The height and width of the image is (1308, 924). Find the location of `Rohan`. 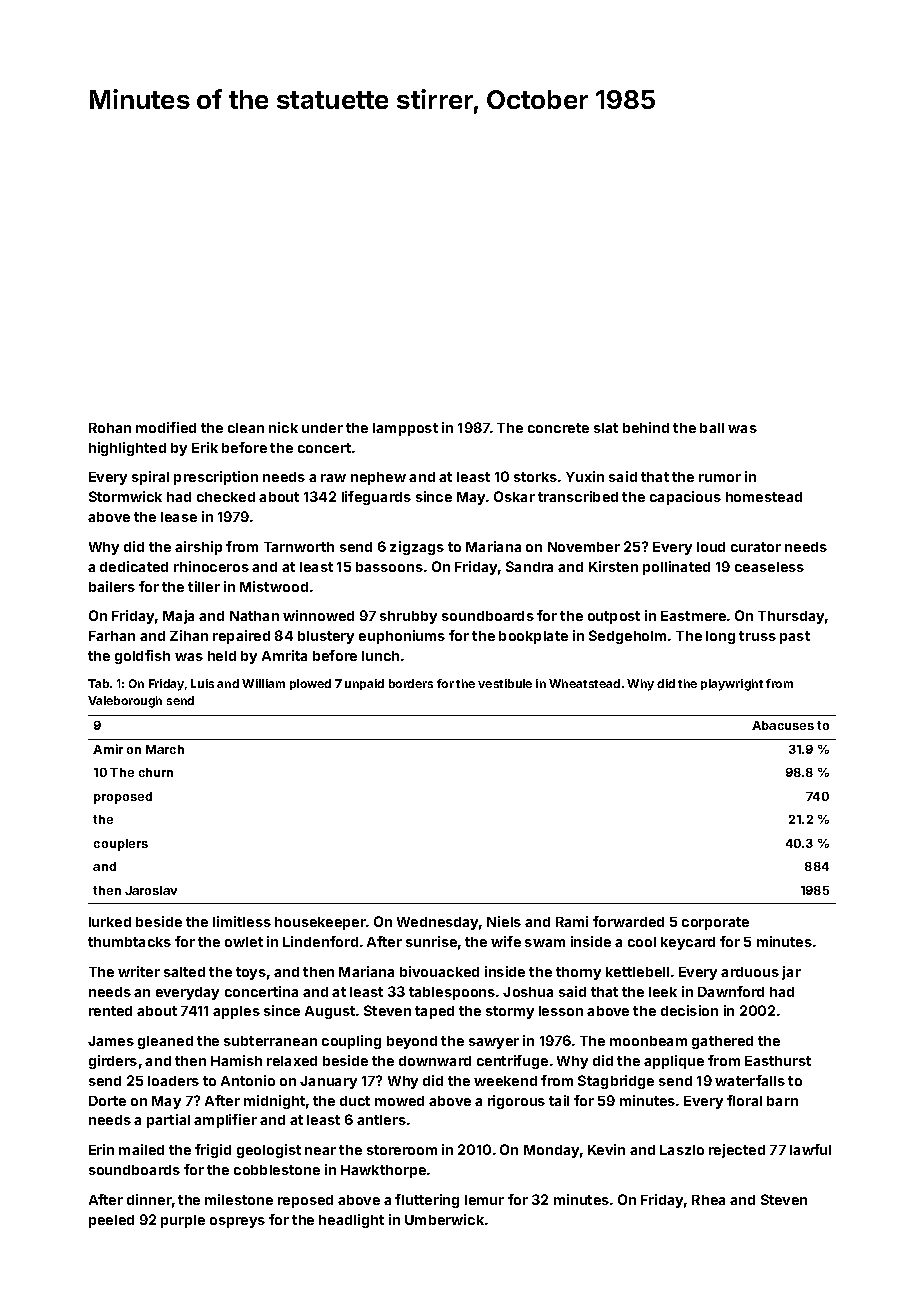

Rohan is located at coordinates (110, 428).
